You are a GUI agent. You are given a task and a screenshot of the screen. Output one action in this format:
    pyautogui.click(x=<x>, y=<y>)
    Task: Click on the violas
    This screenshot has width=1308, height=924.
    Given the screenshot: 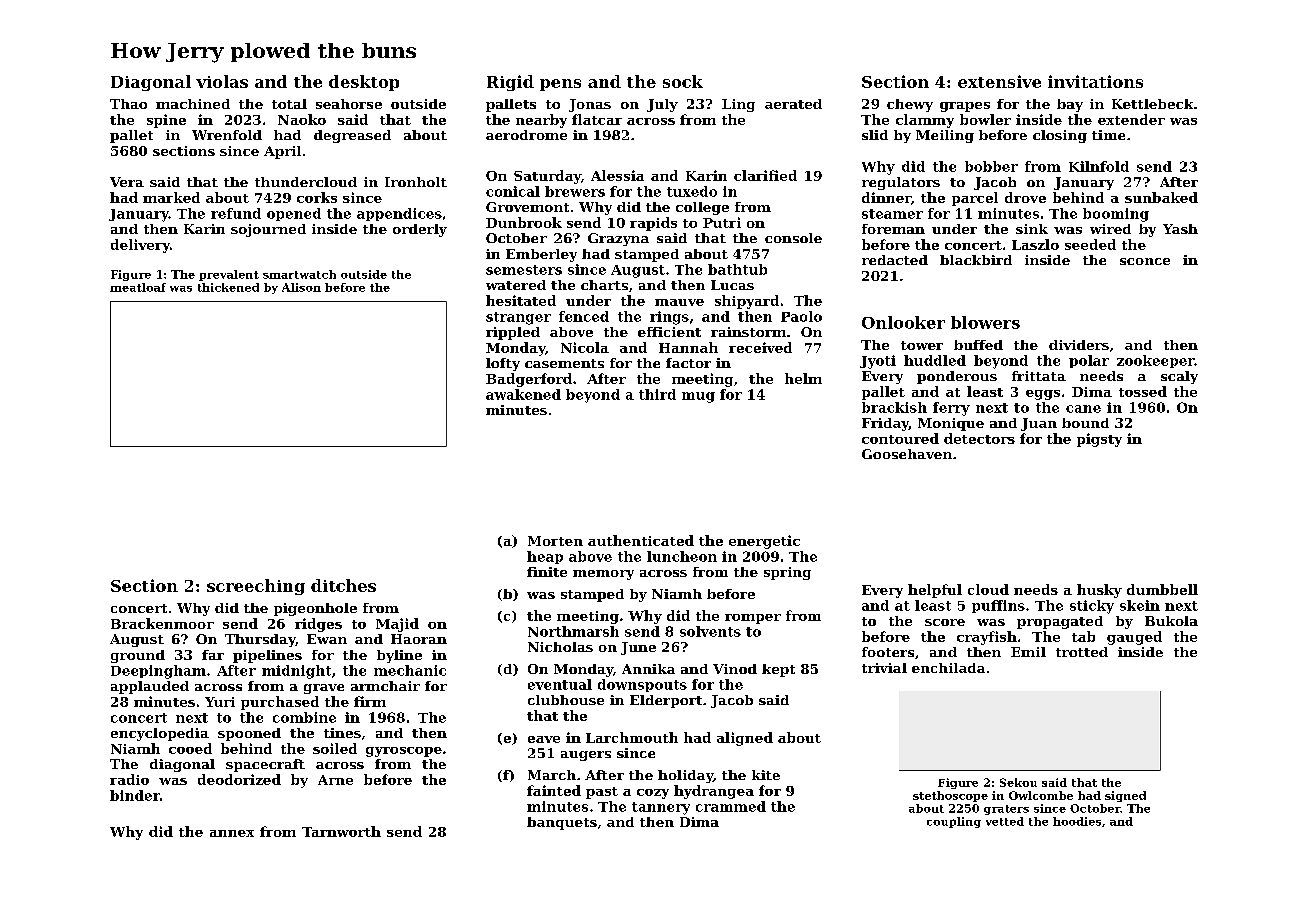 What is the action you would take?
    pyautogui.click(x=222, y=81)
